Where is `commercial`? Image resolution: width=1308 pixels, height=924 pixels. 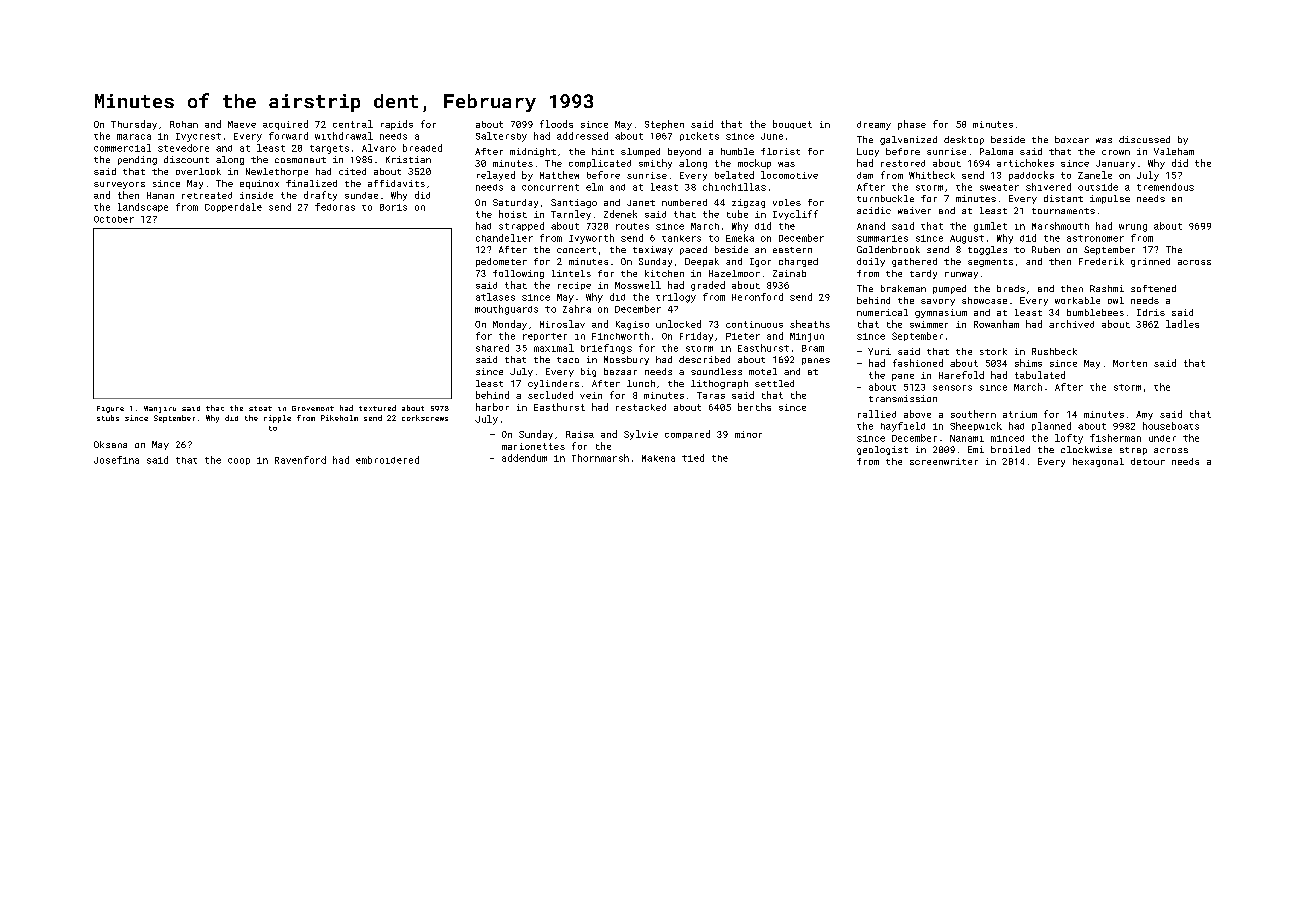
commercial is located at coordinates (122, 148).
